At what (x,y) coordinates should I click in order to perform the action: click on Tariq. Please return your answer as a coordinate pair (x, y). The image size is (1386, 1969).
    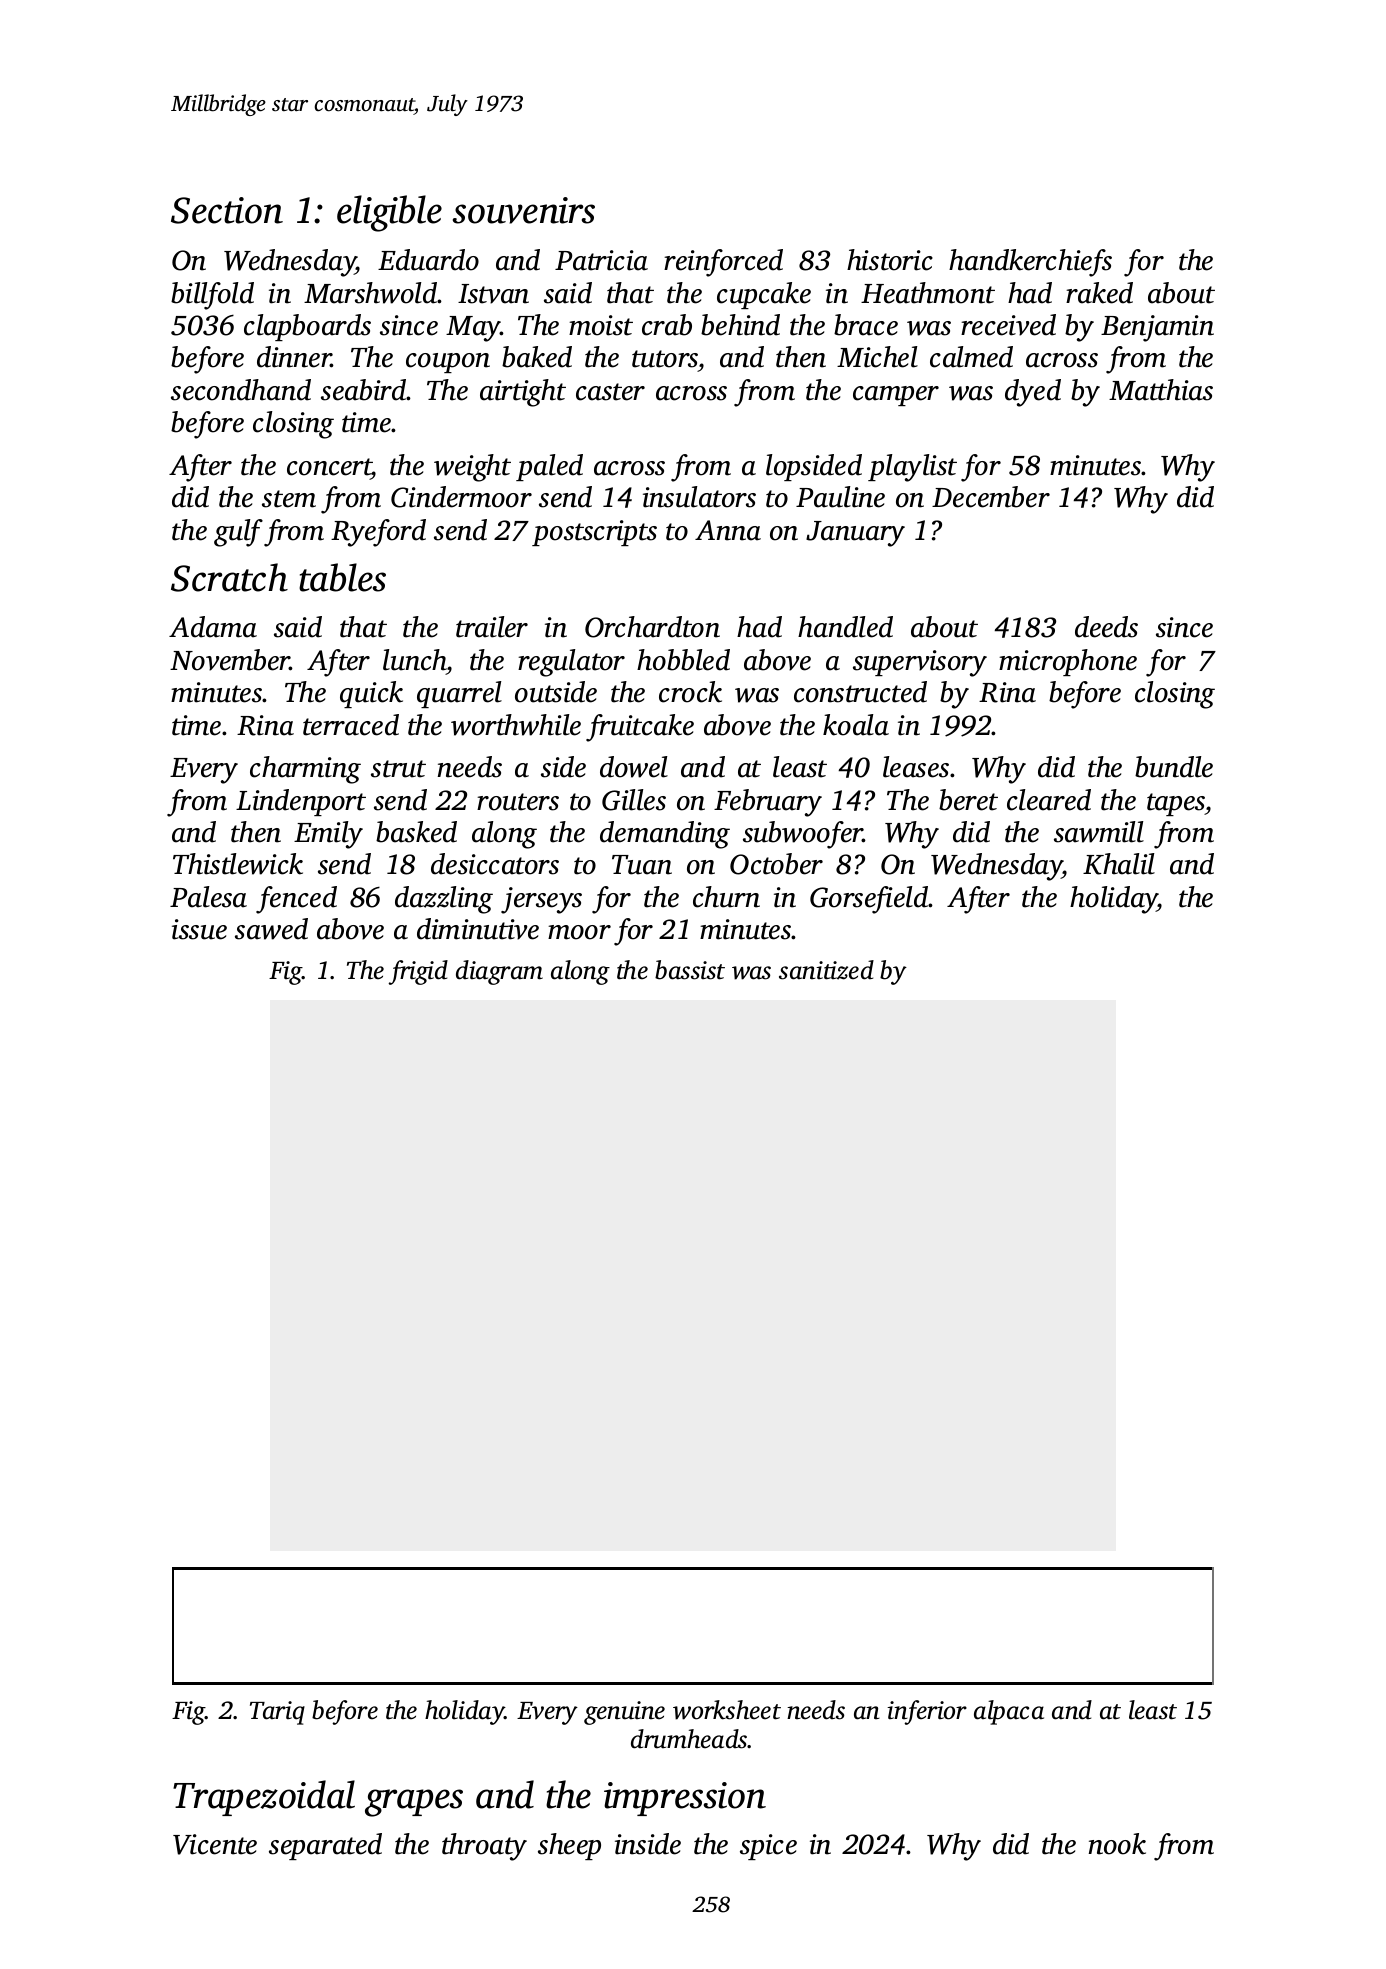
    Looking at the image, I should click on (277, 1713).
